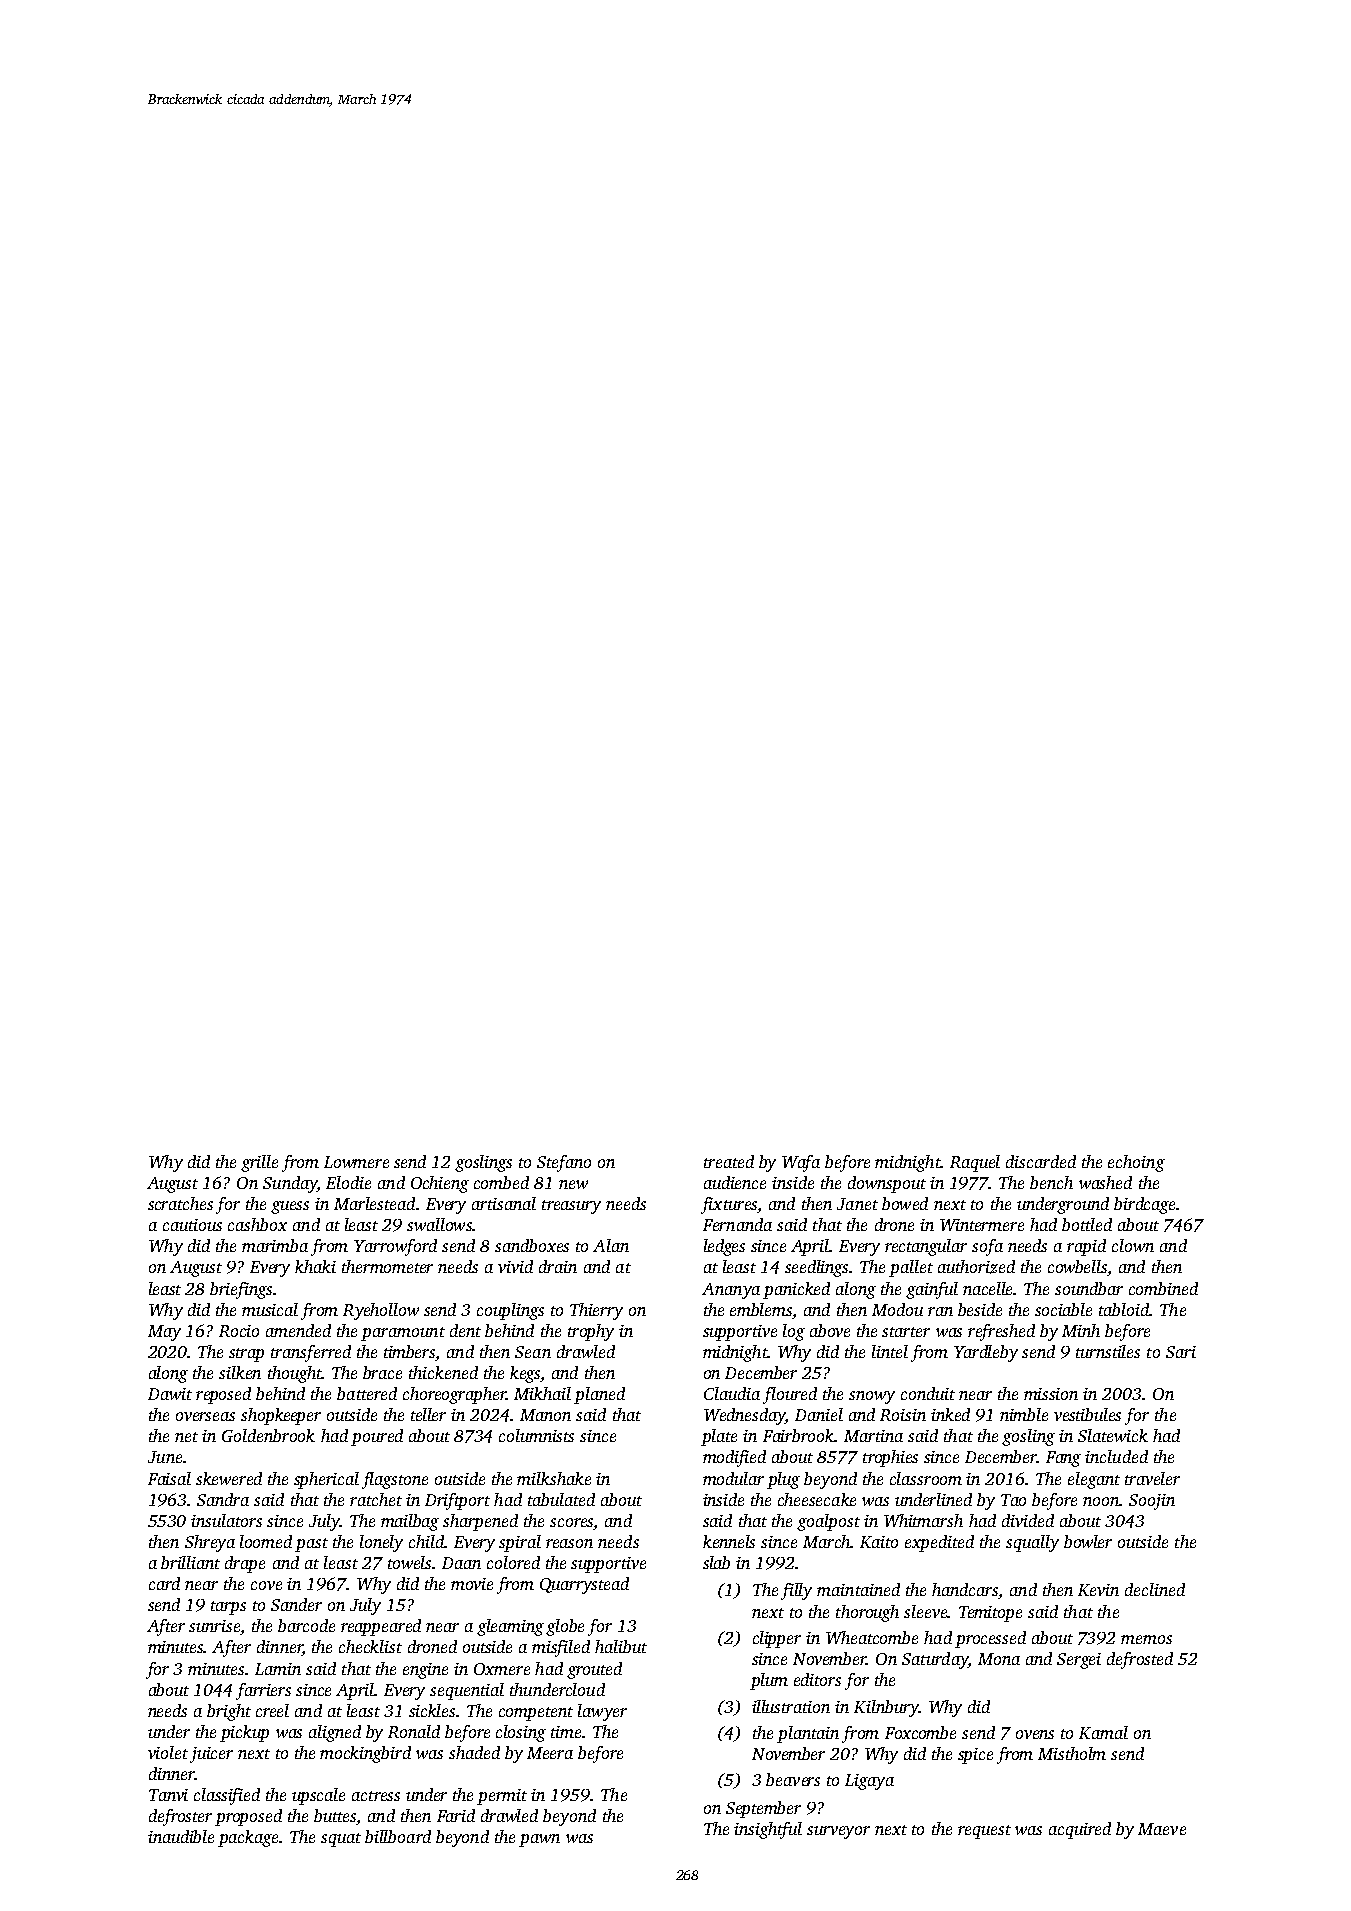  I want to click on downspout, so click(887, 1184).
